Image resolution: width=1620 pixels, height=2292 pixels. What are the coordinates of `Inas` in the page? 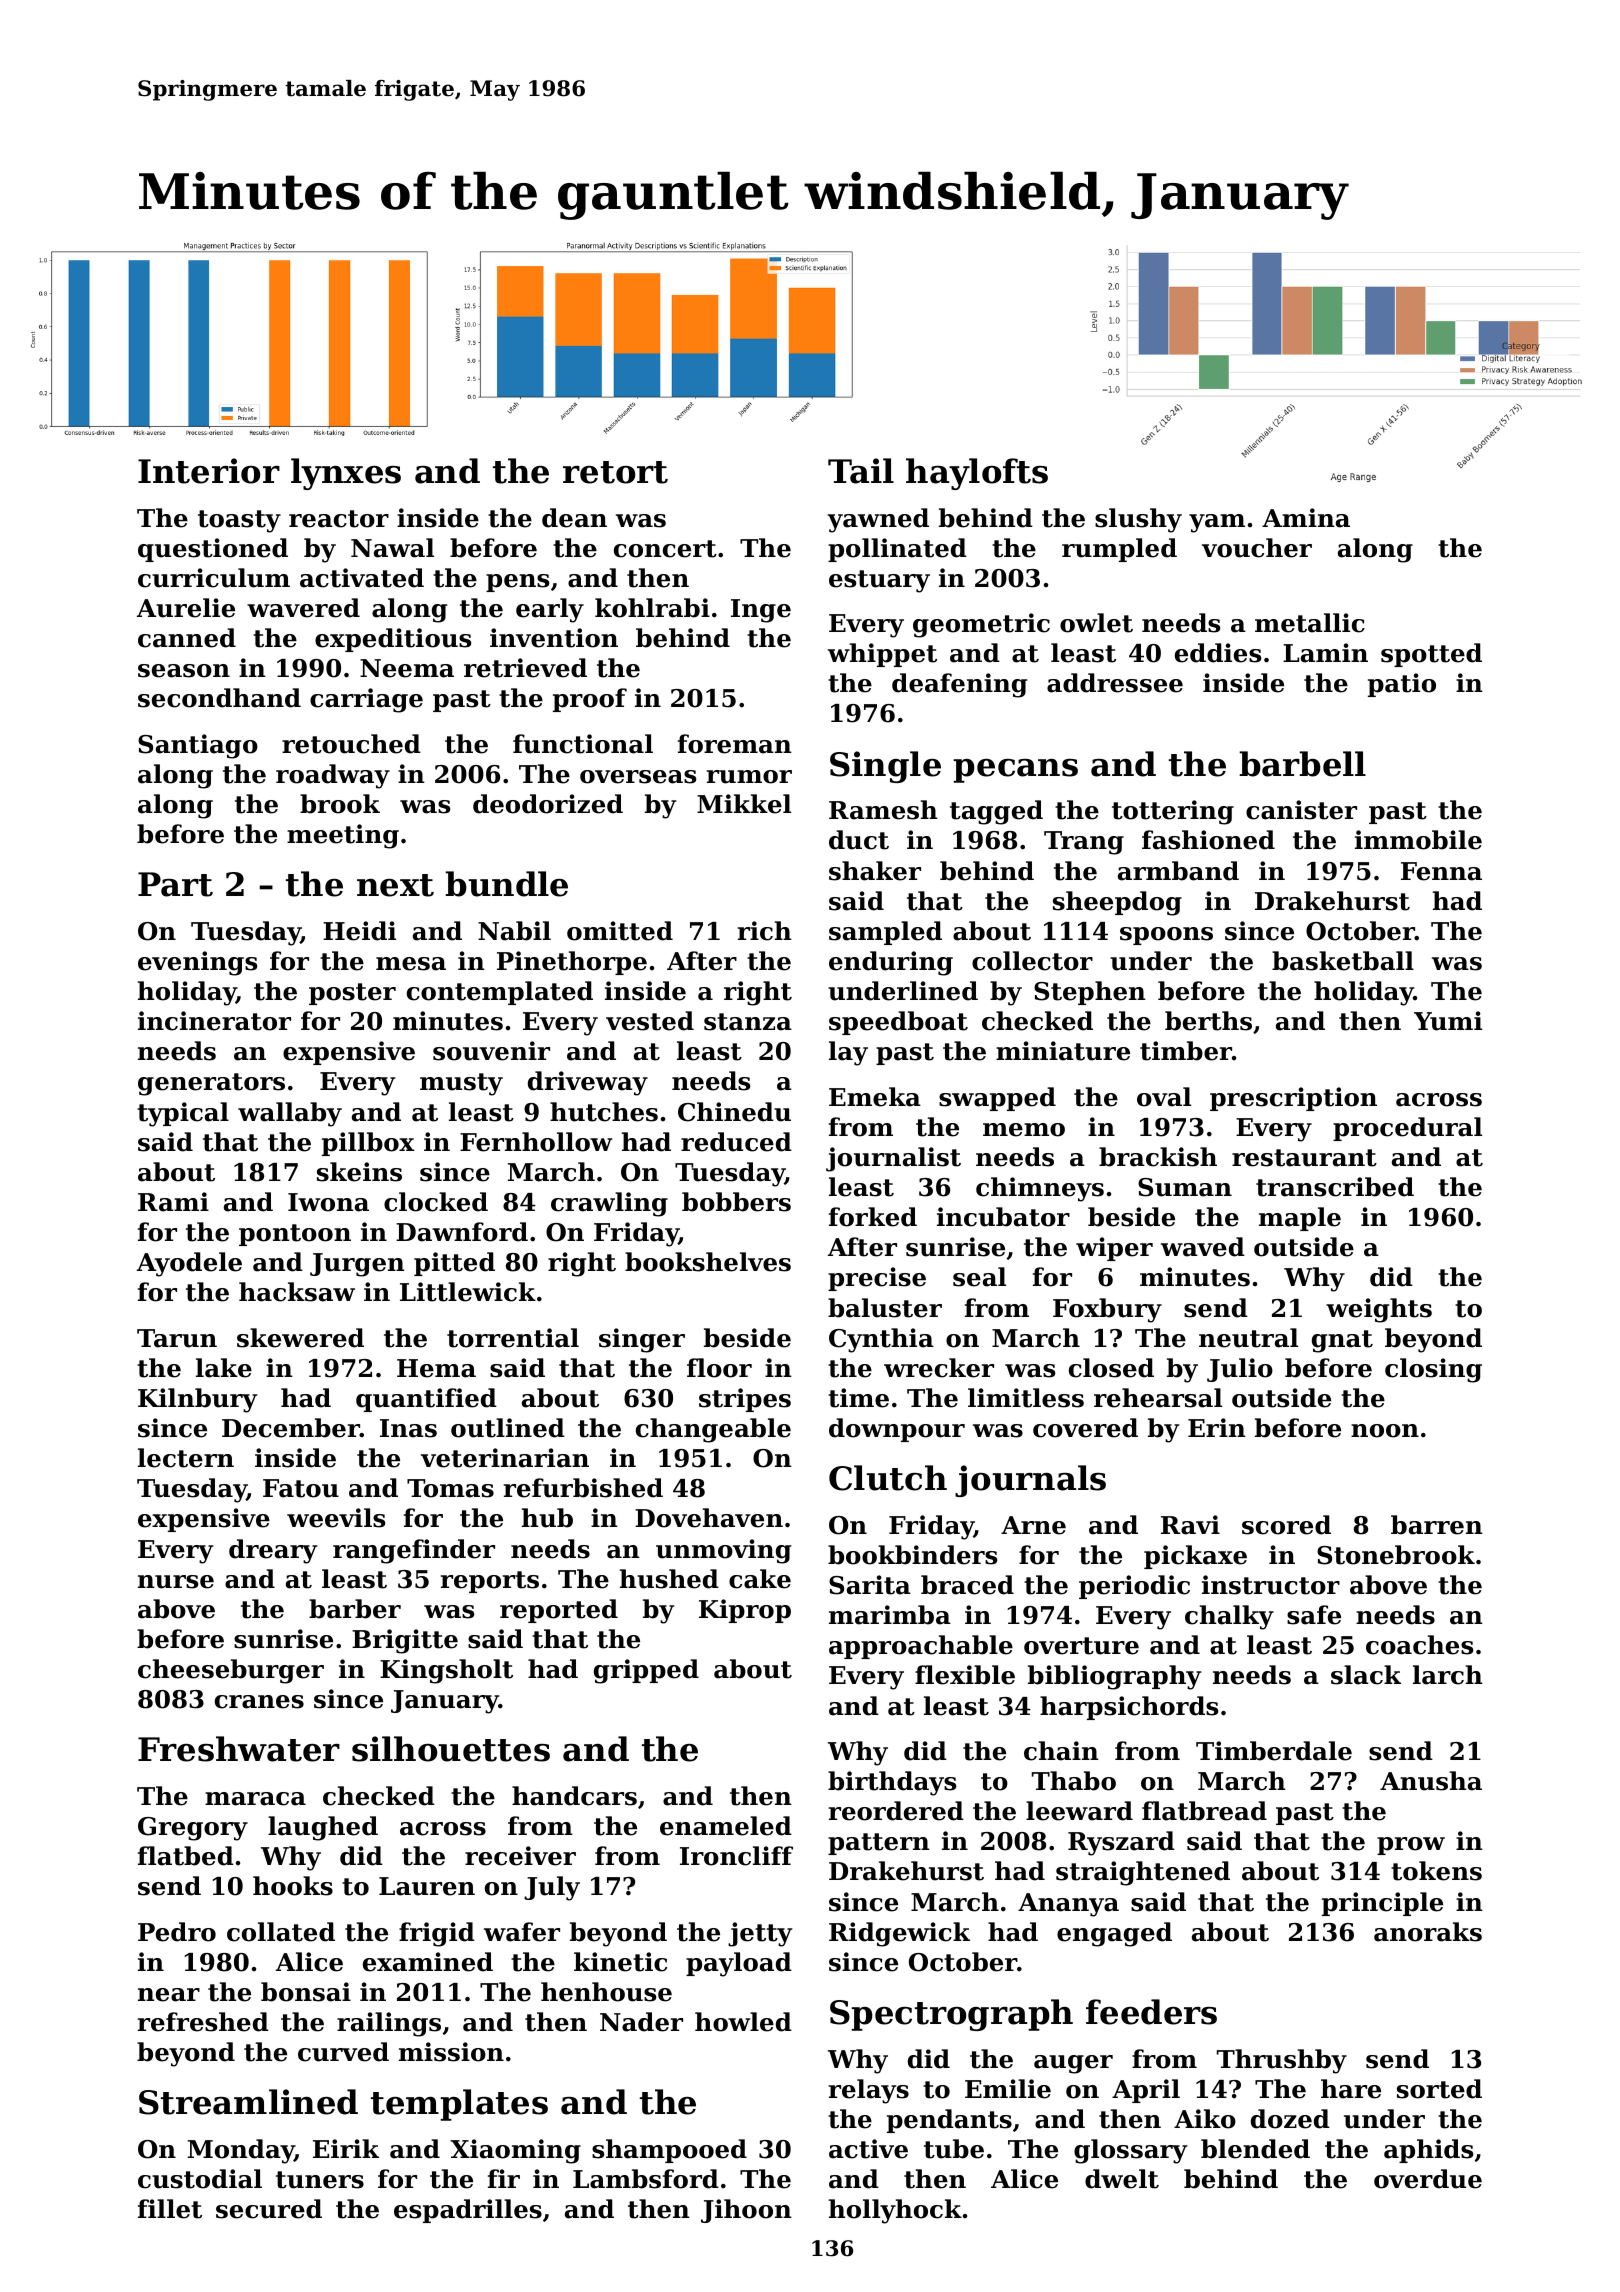 It's located at (408, 1428).
